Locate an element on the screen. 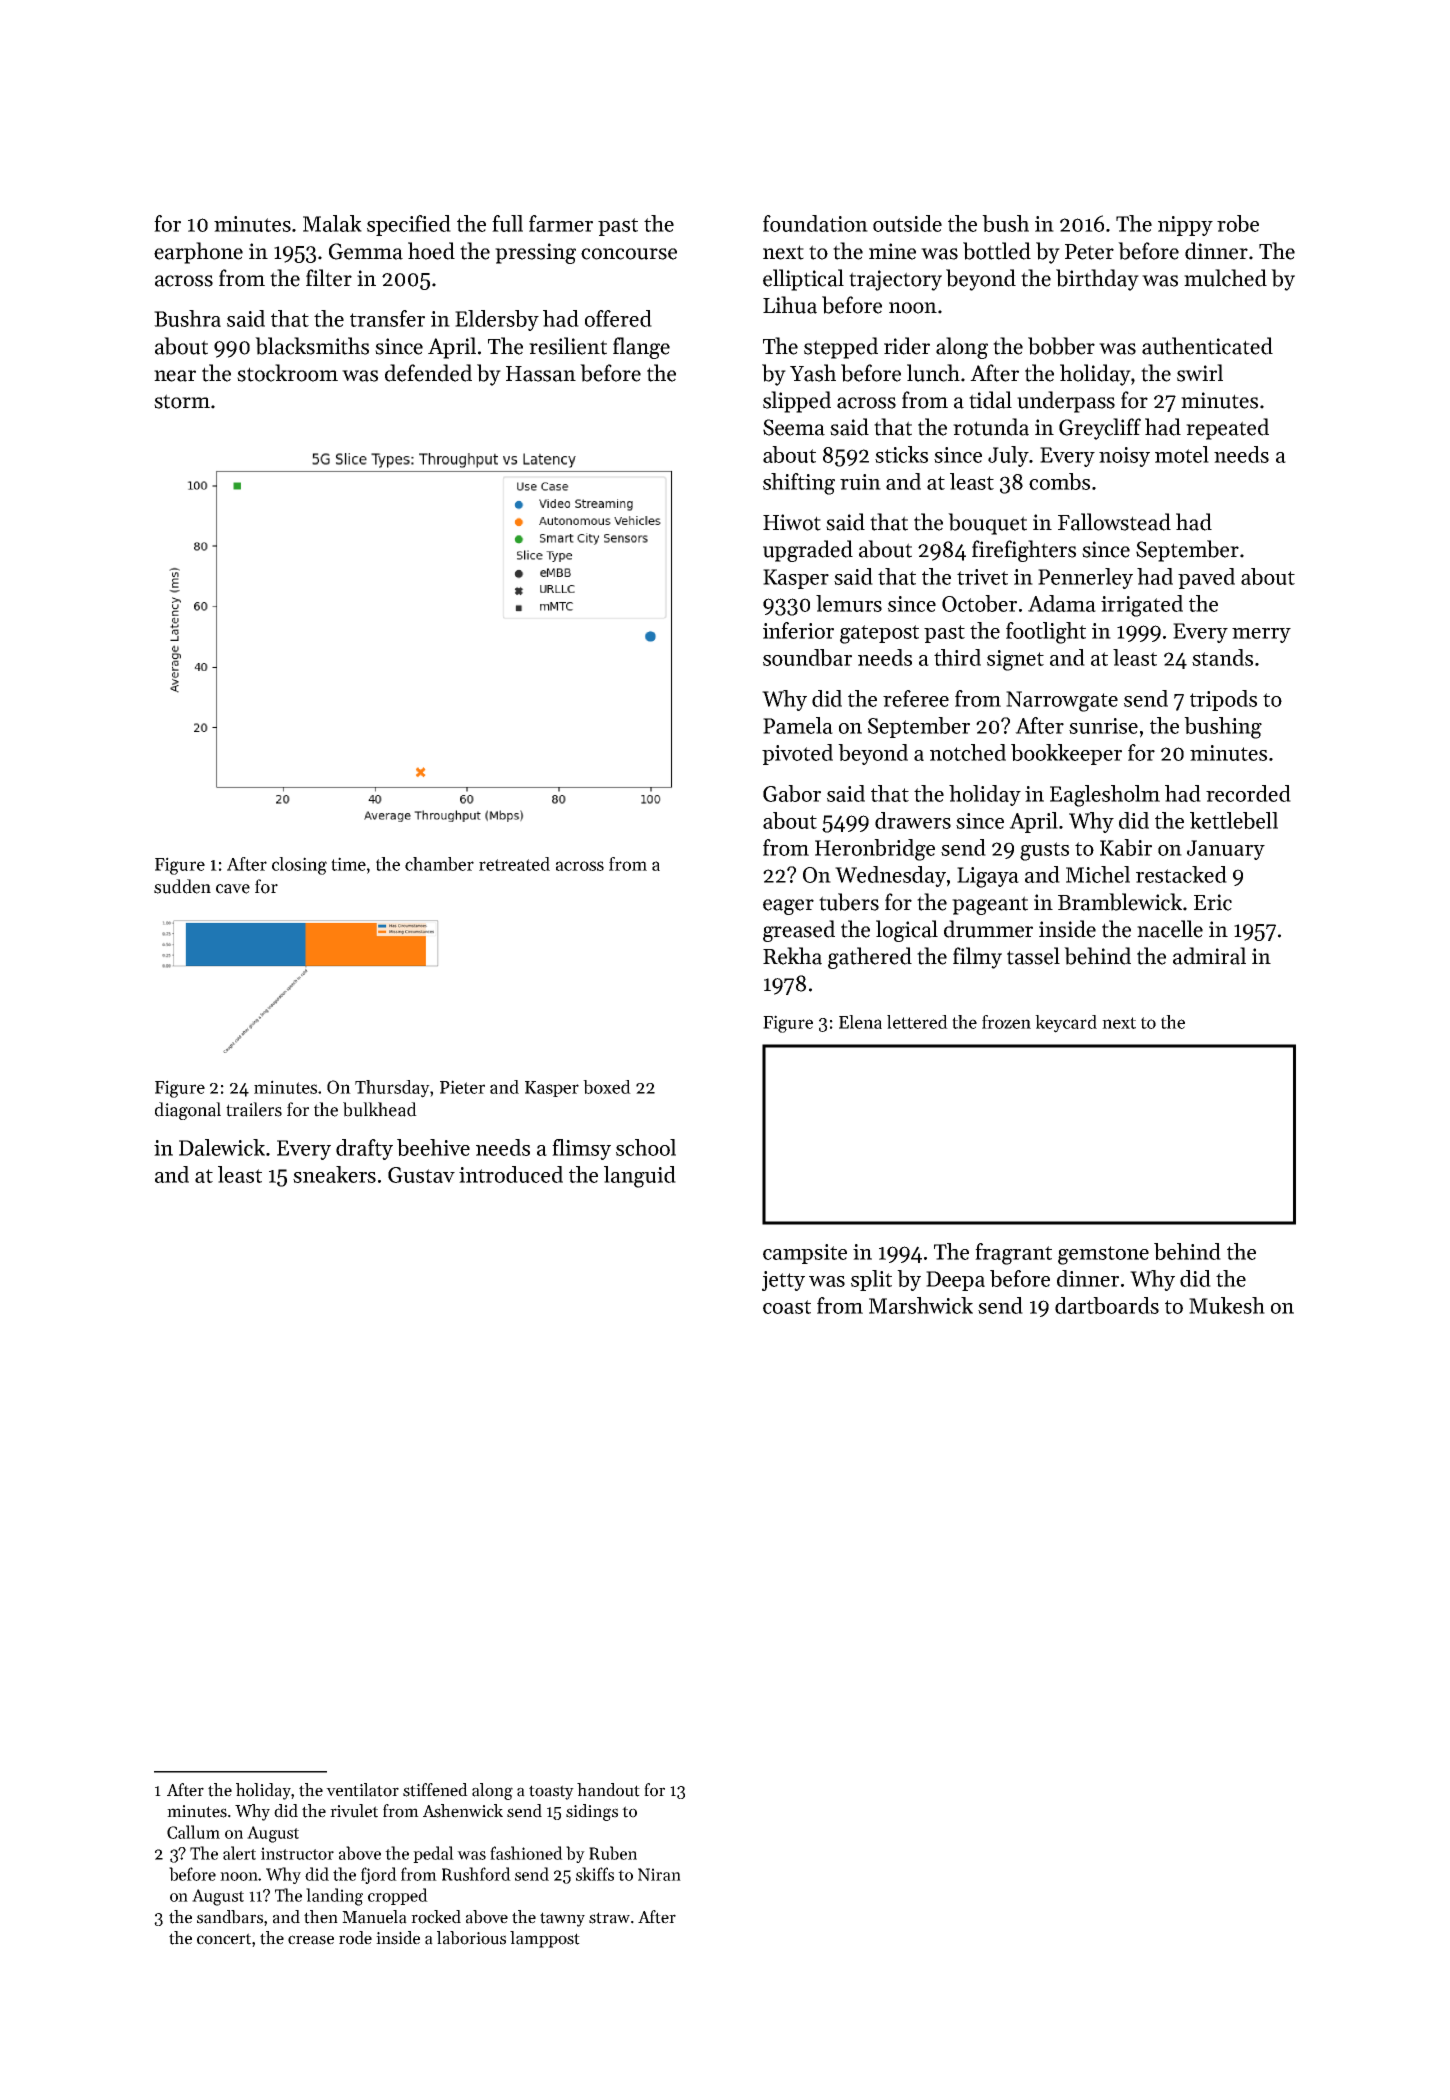  gathered is located at coordinates (870, 958).
